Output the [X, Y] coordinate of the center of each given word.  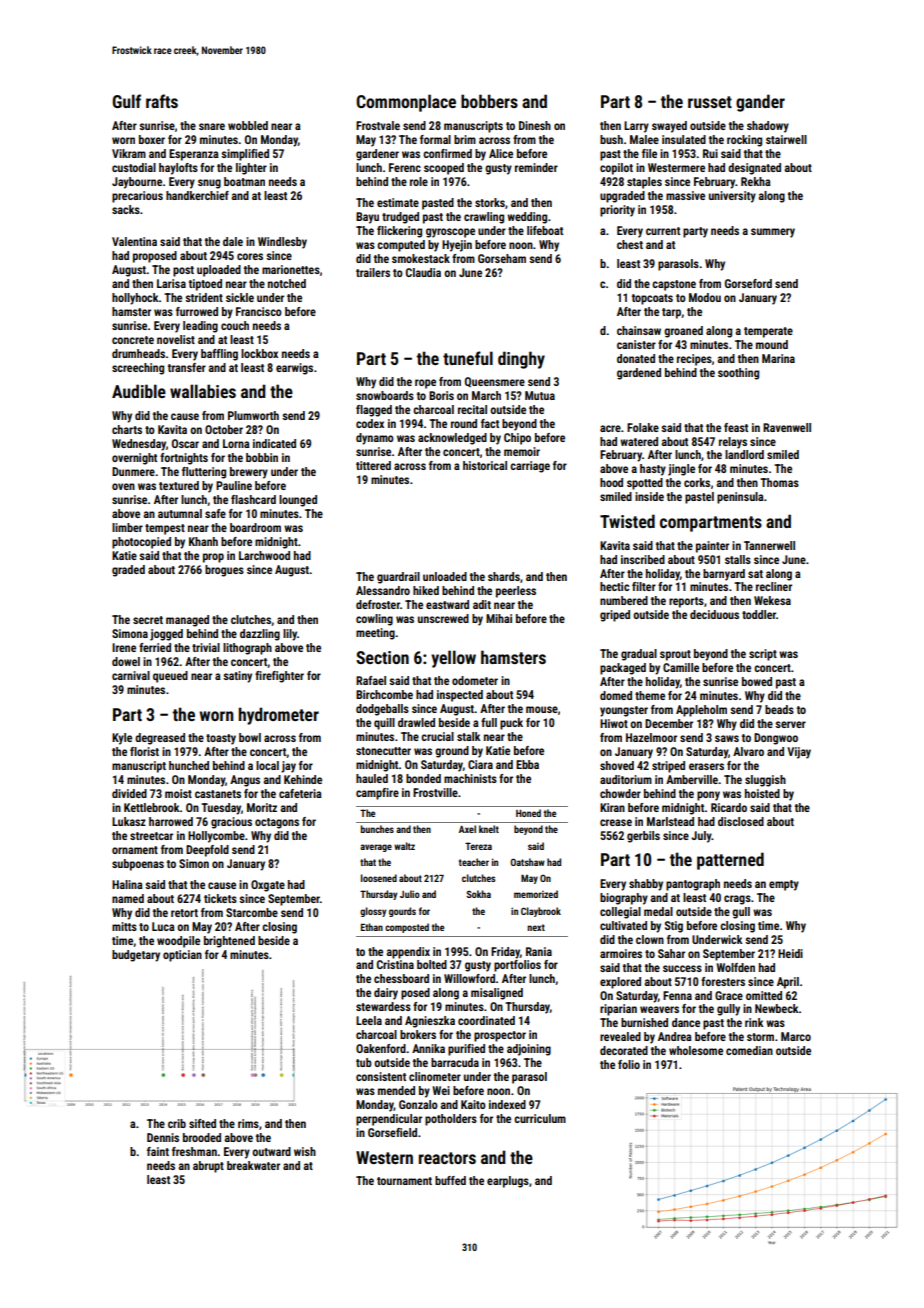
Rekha [756, 181]
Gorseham [502, 258]
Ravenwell [787, 427]
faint [158, 1151]
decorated [624, 1050]
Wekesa [772, 600]
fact [490, 423]
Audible [139, 391]
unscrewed [443, 618]
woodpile [178, 942]
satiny [237, 677]
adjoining [529, 1050]
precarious [137, 197]
